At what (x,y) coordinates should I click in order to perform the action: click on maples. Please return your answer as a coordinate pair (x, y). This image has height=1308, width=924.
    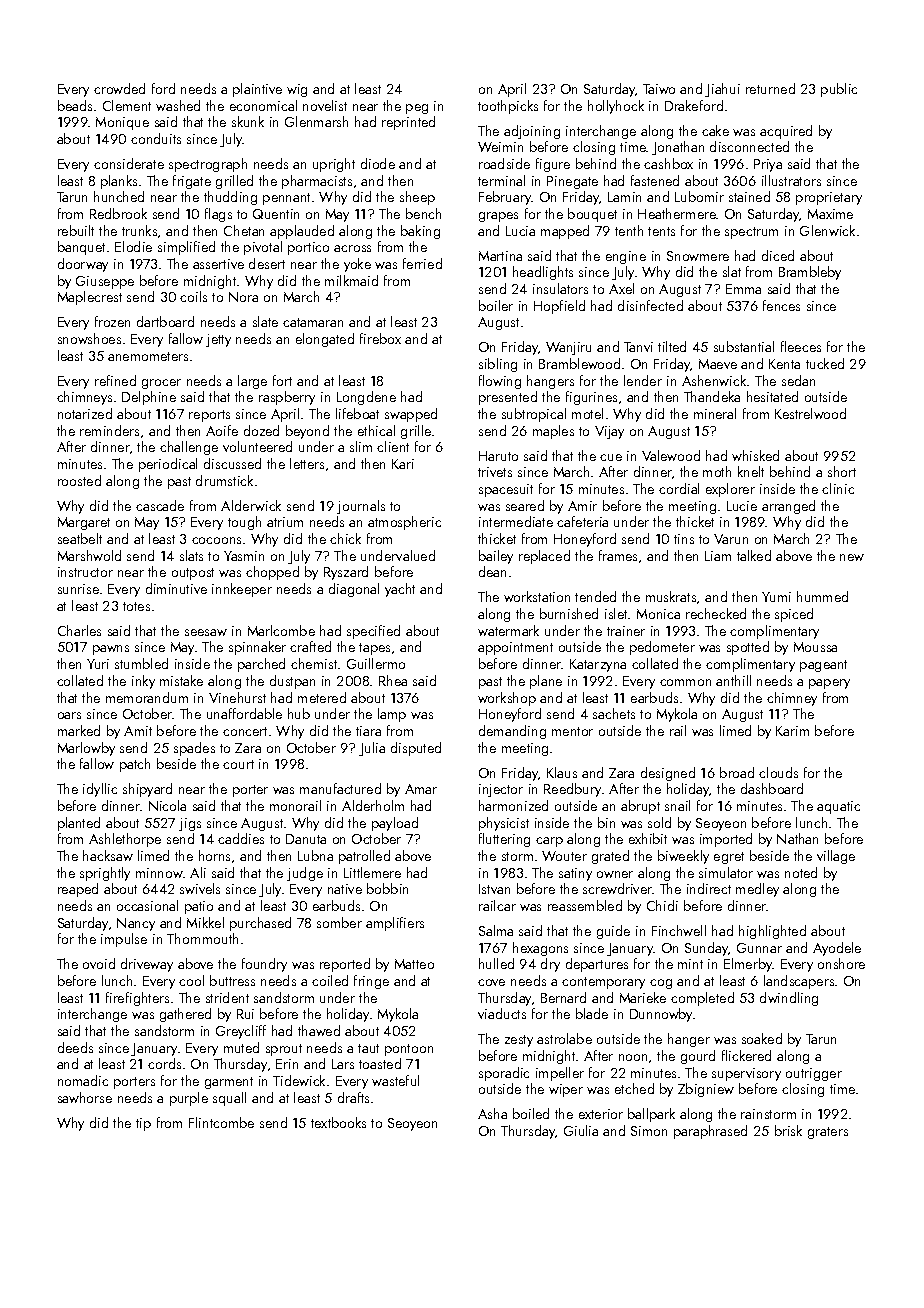
    Looking at the image, I should click on (553, 432).
